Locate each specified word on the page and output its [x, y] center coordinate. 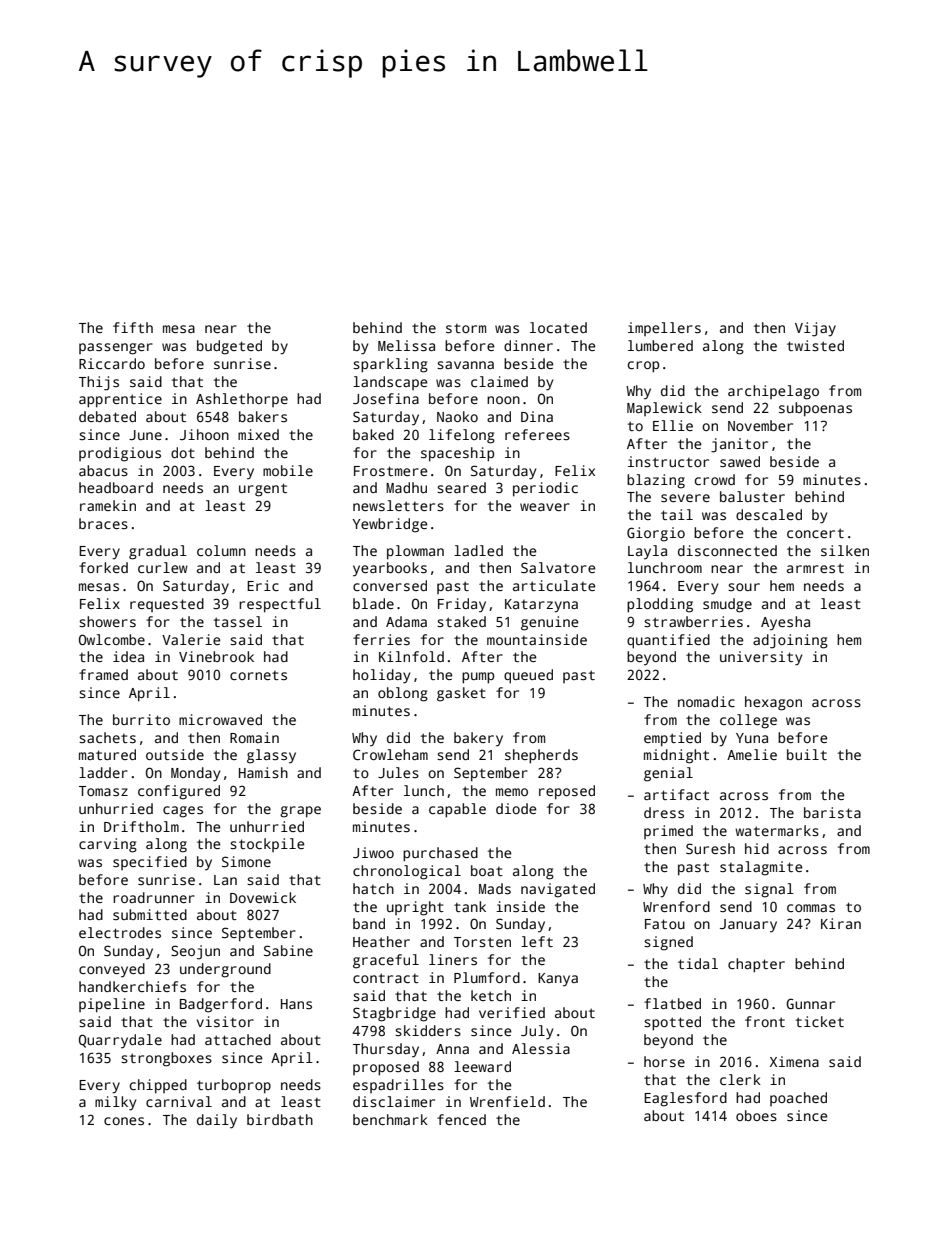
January [748, 926]
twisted [815, 345]
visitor [225, 1021]
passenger [116, 349]
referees [537, 434]
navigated [558, 890]
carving [108, 845]
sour [744, 587]
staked [461, 621]
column [221, 550]
